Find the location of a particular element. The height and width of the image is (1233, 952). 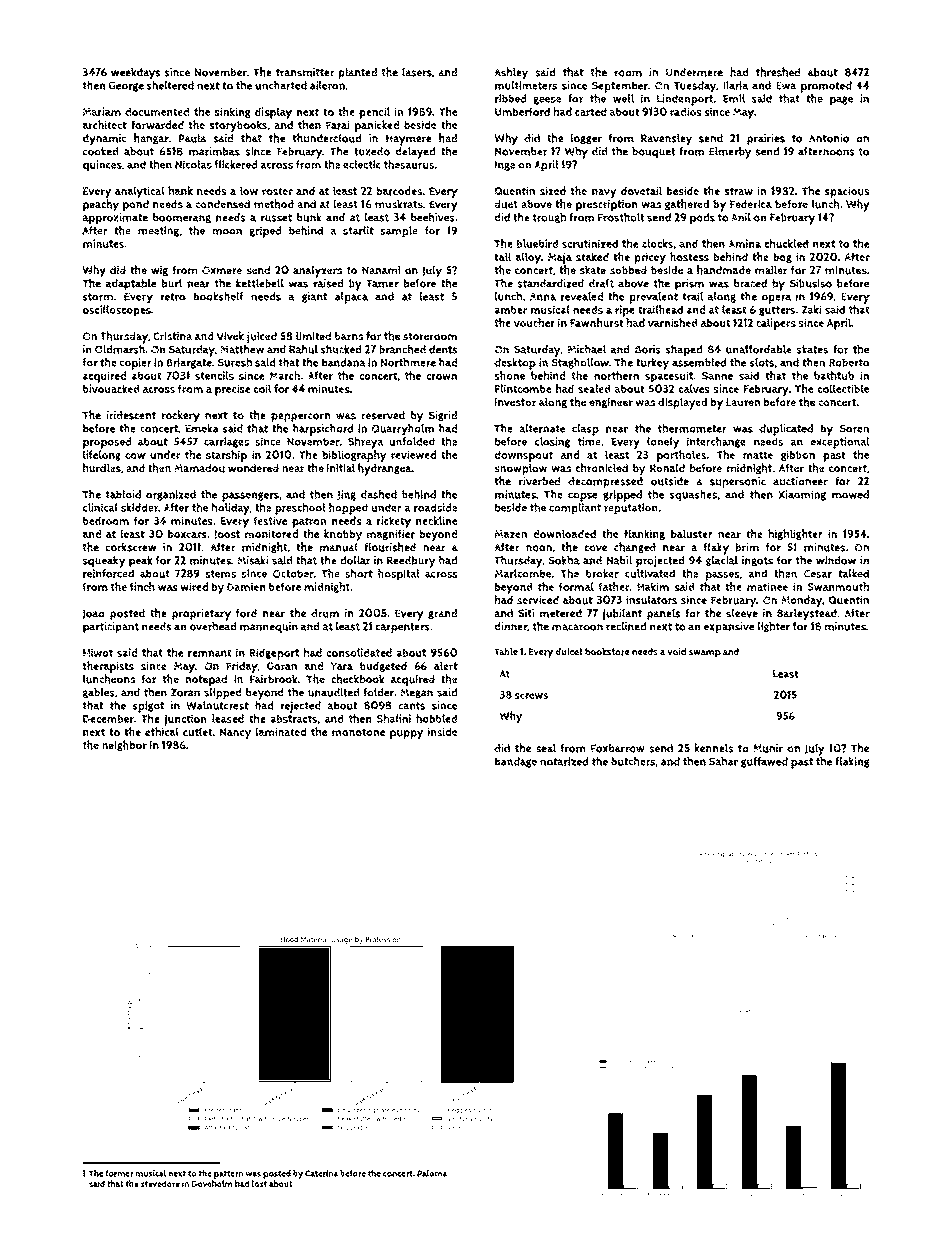

notarized is located at coordinates (564, 761).
